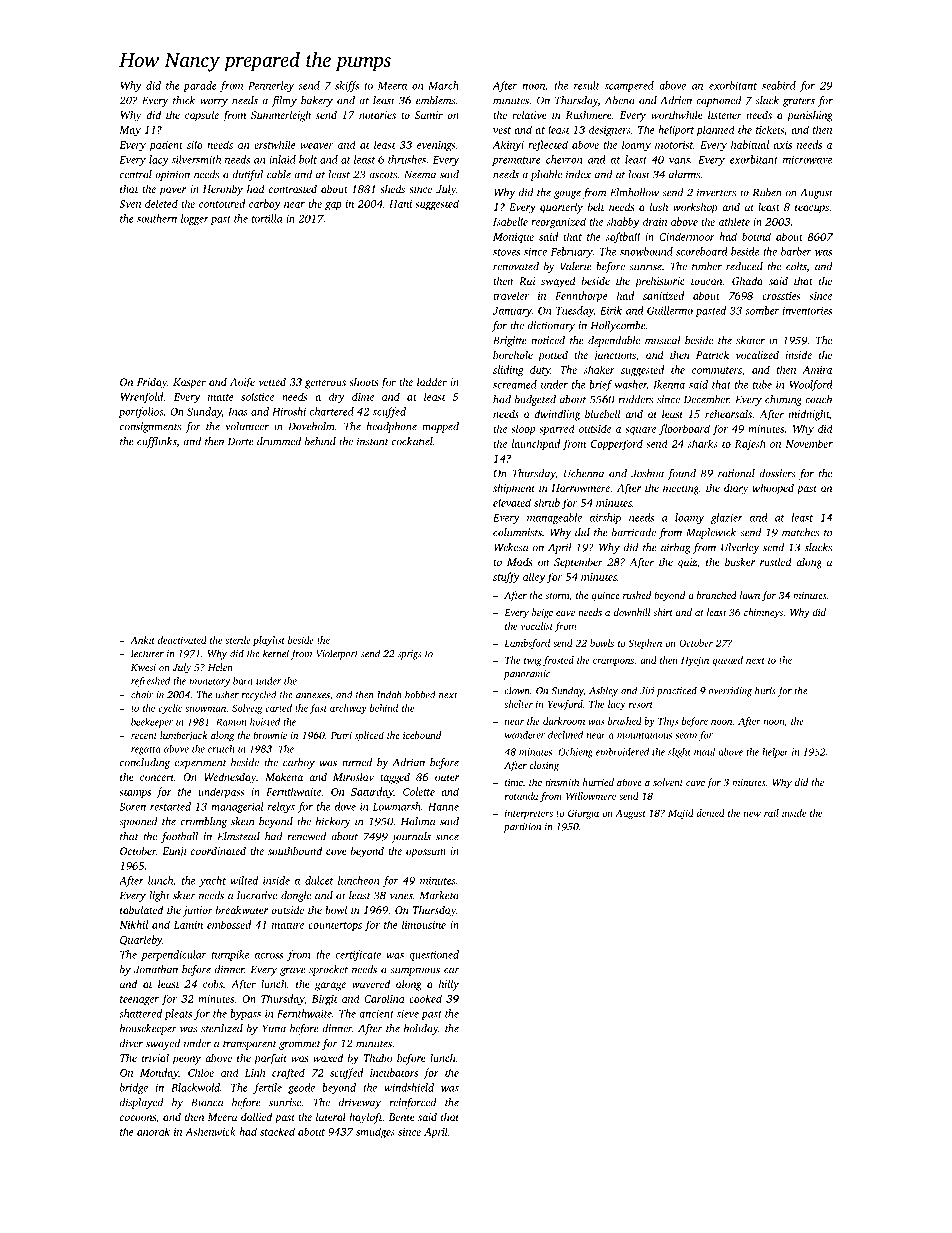 The width and height of the screenshot is (952, 1233). I want to click on logger, so click(195, 219).
